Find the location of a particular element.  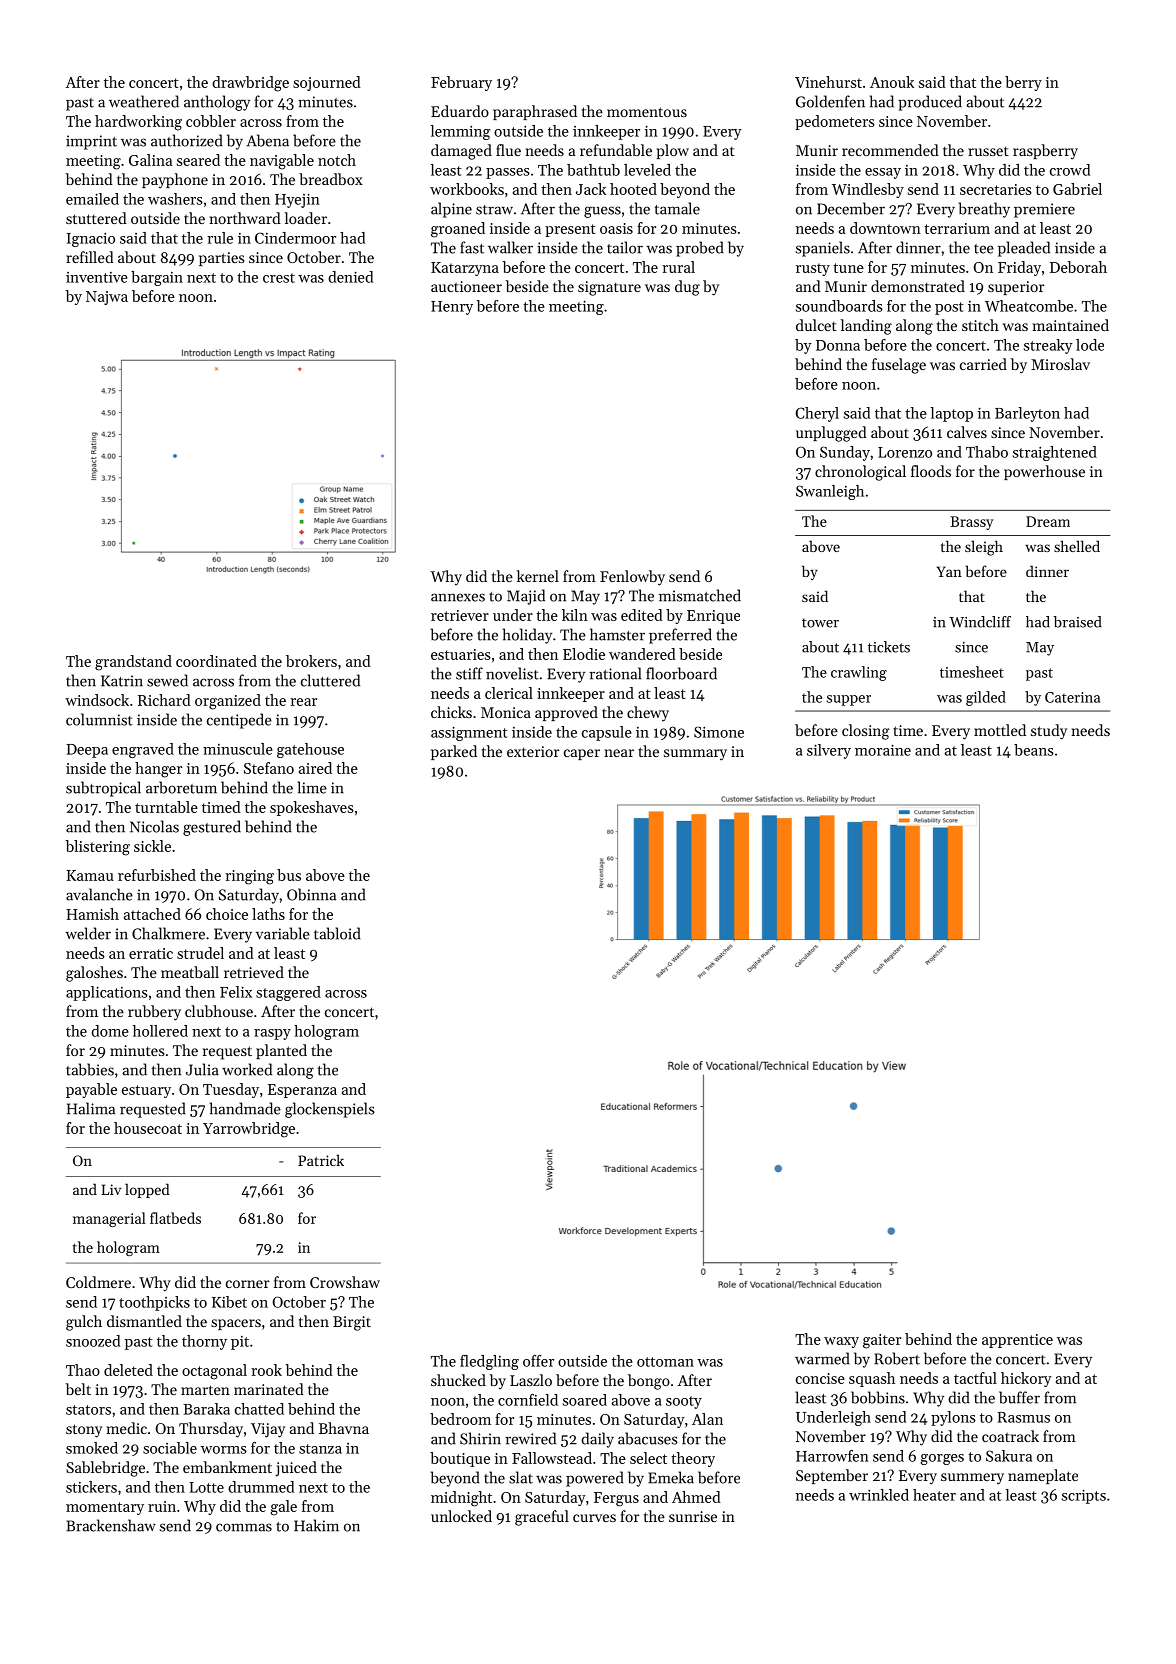

payphone is located at coordinates (175, 180).
